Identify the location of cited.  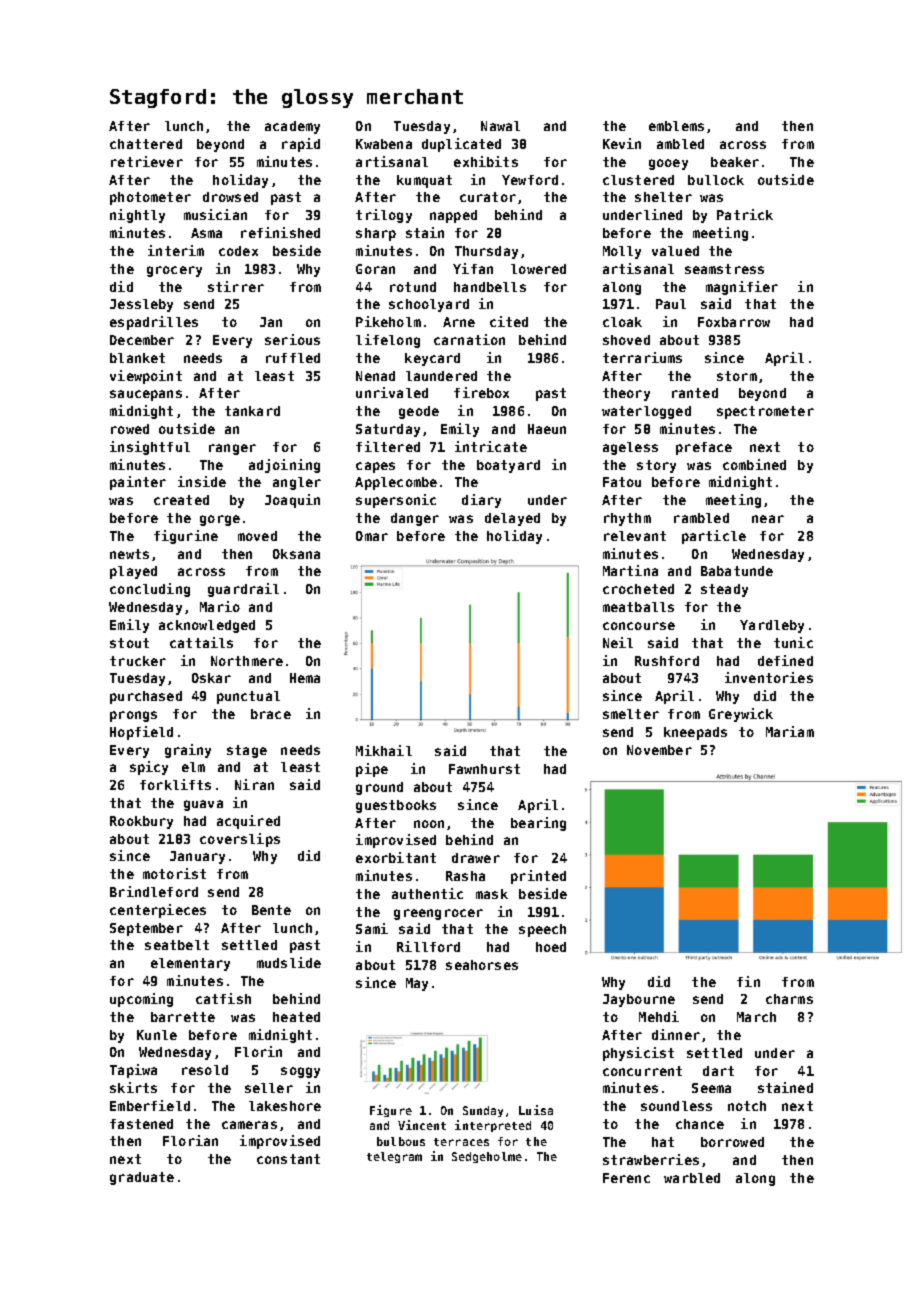
(509, 321).
